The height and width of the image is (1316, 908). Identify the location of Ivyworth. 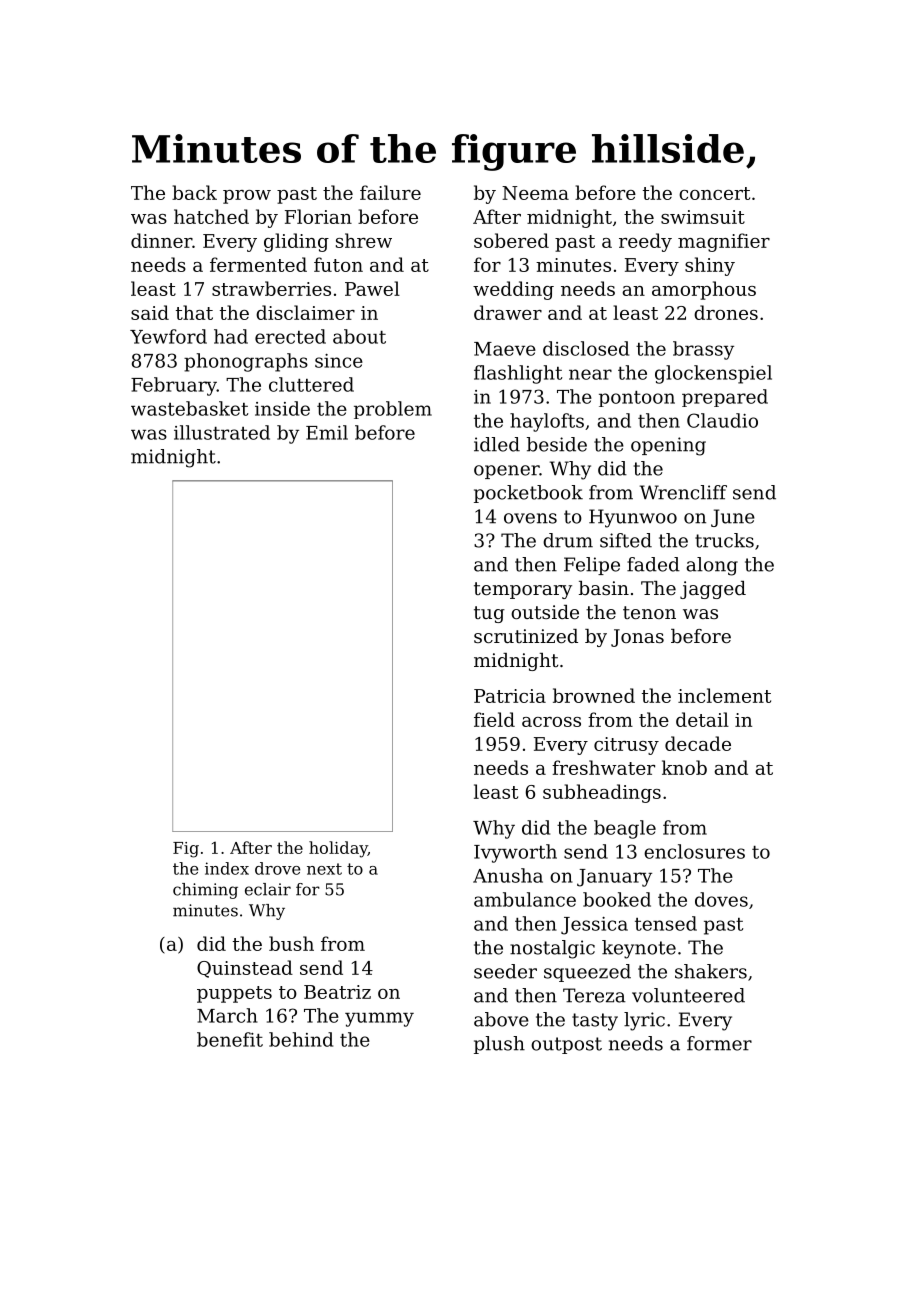
(515, 853).
